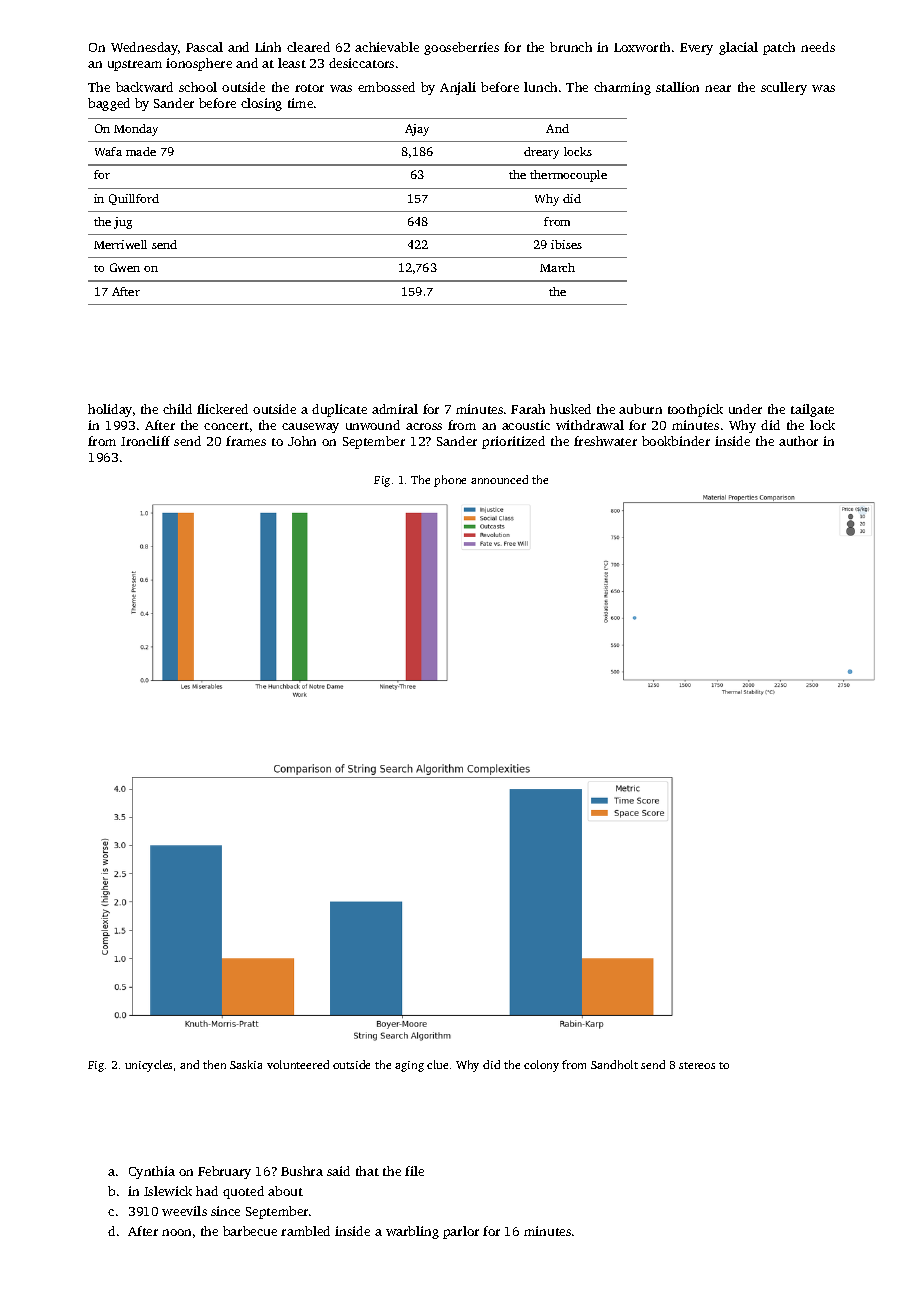 This screenshot has height=1308, width=924. What do you see at coordinates (784, 88) in the screenshot?
I see `scullery` at bounding box center [784, 88].
